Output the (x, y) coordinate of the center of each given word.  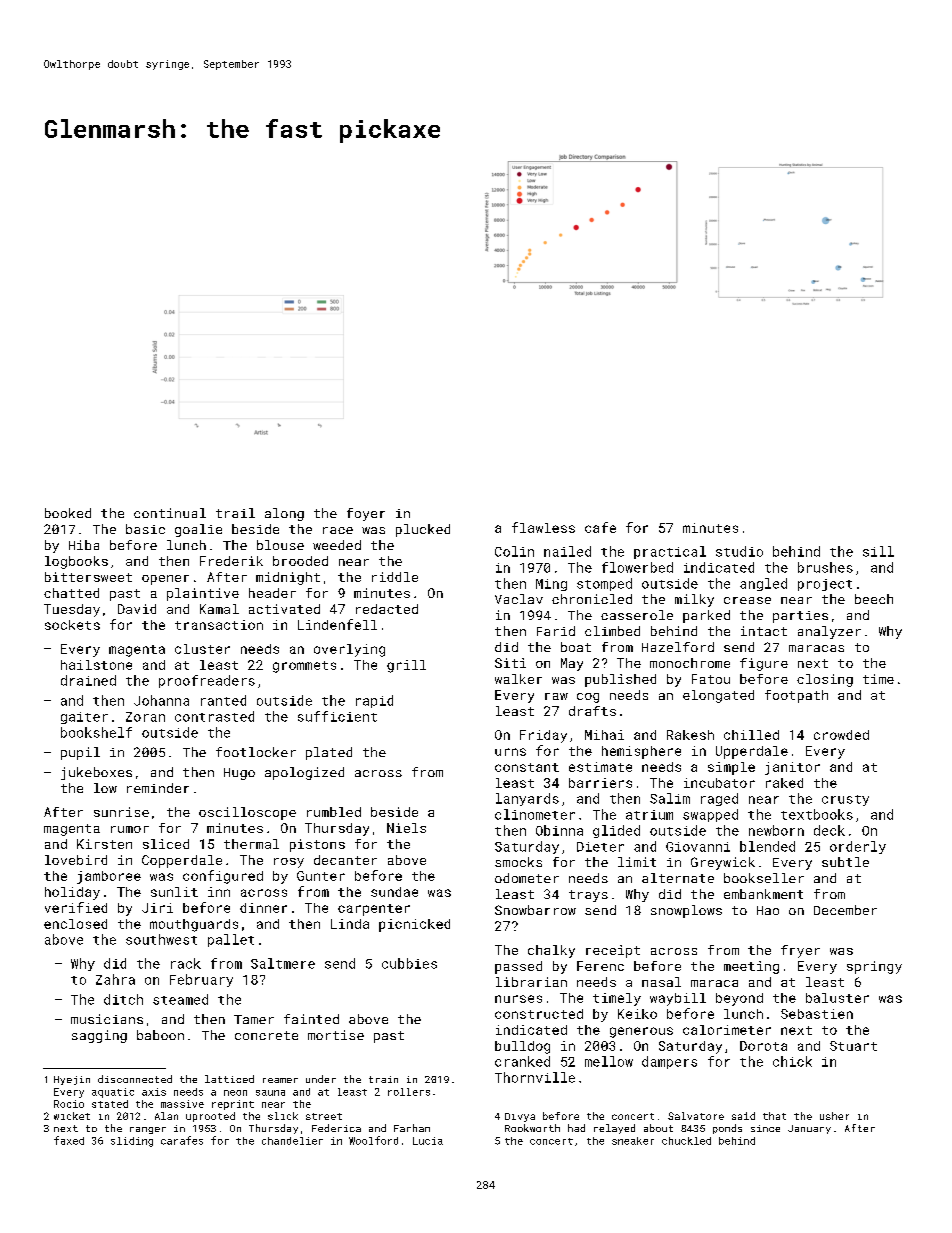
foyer (366, 514)
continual (170, 513)
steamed (180, 999)
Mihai (604, 735)
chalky (551, 951)
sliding (132, 1142)
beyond (739, 999)
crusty (845, 800)
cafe (600, 527)
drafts (592, 711)
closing (825, 680)
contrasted (214, 716)
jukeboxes (96, 773)
